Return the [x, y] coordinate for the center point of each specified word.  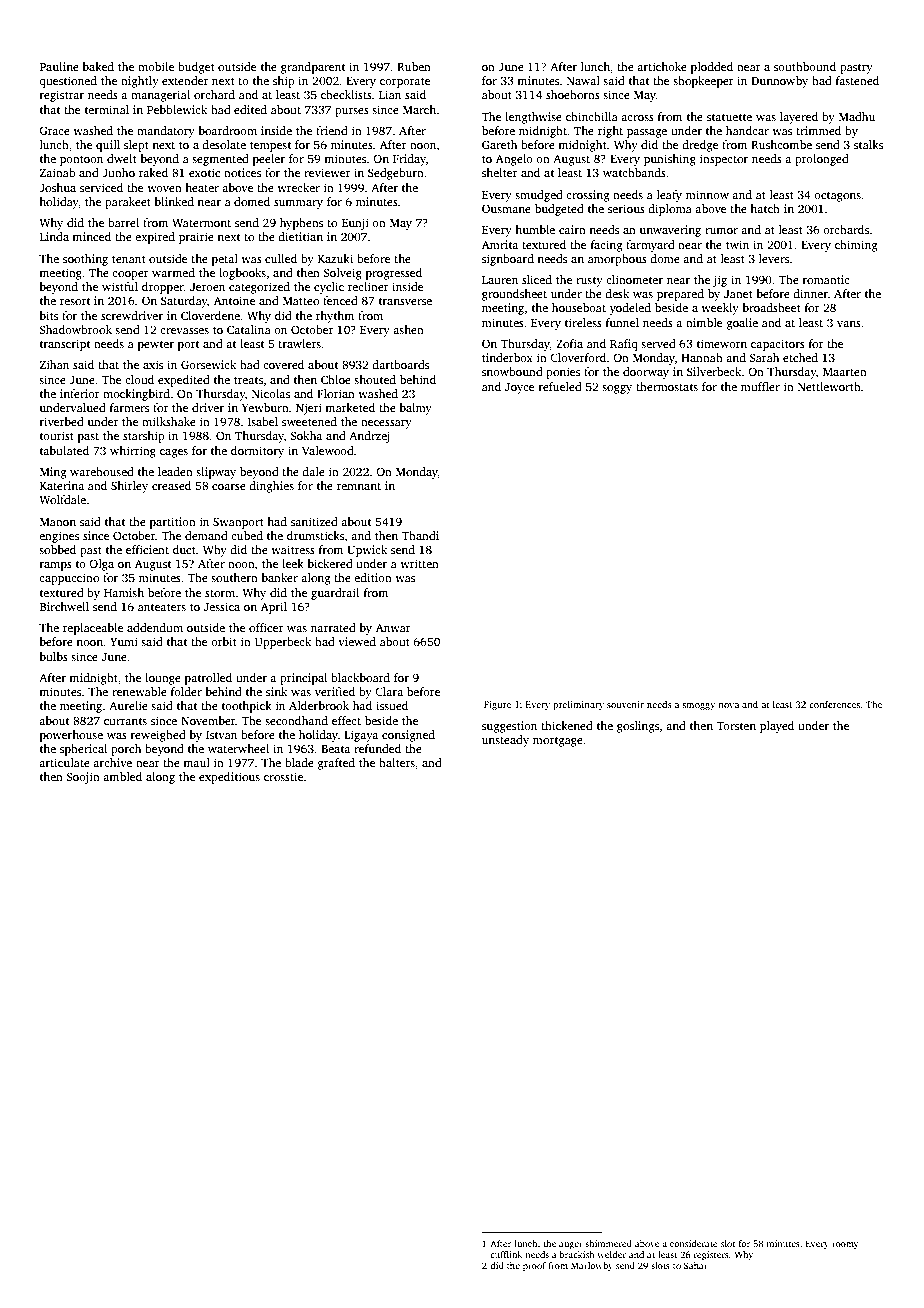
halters [397, 762]
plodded [712, 68]
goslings [638, 727]
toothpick [247, 707]
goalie [742, 324]
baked [98, 66]
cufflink [506, 1254]
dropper [163, 288]
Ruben [414, 66]
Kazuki [335, 258]
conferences [834, 704]
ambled [122, 776]
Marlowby [592, 1266]
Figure [497, 705]
